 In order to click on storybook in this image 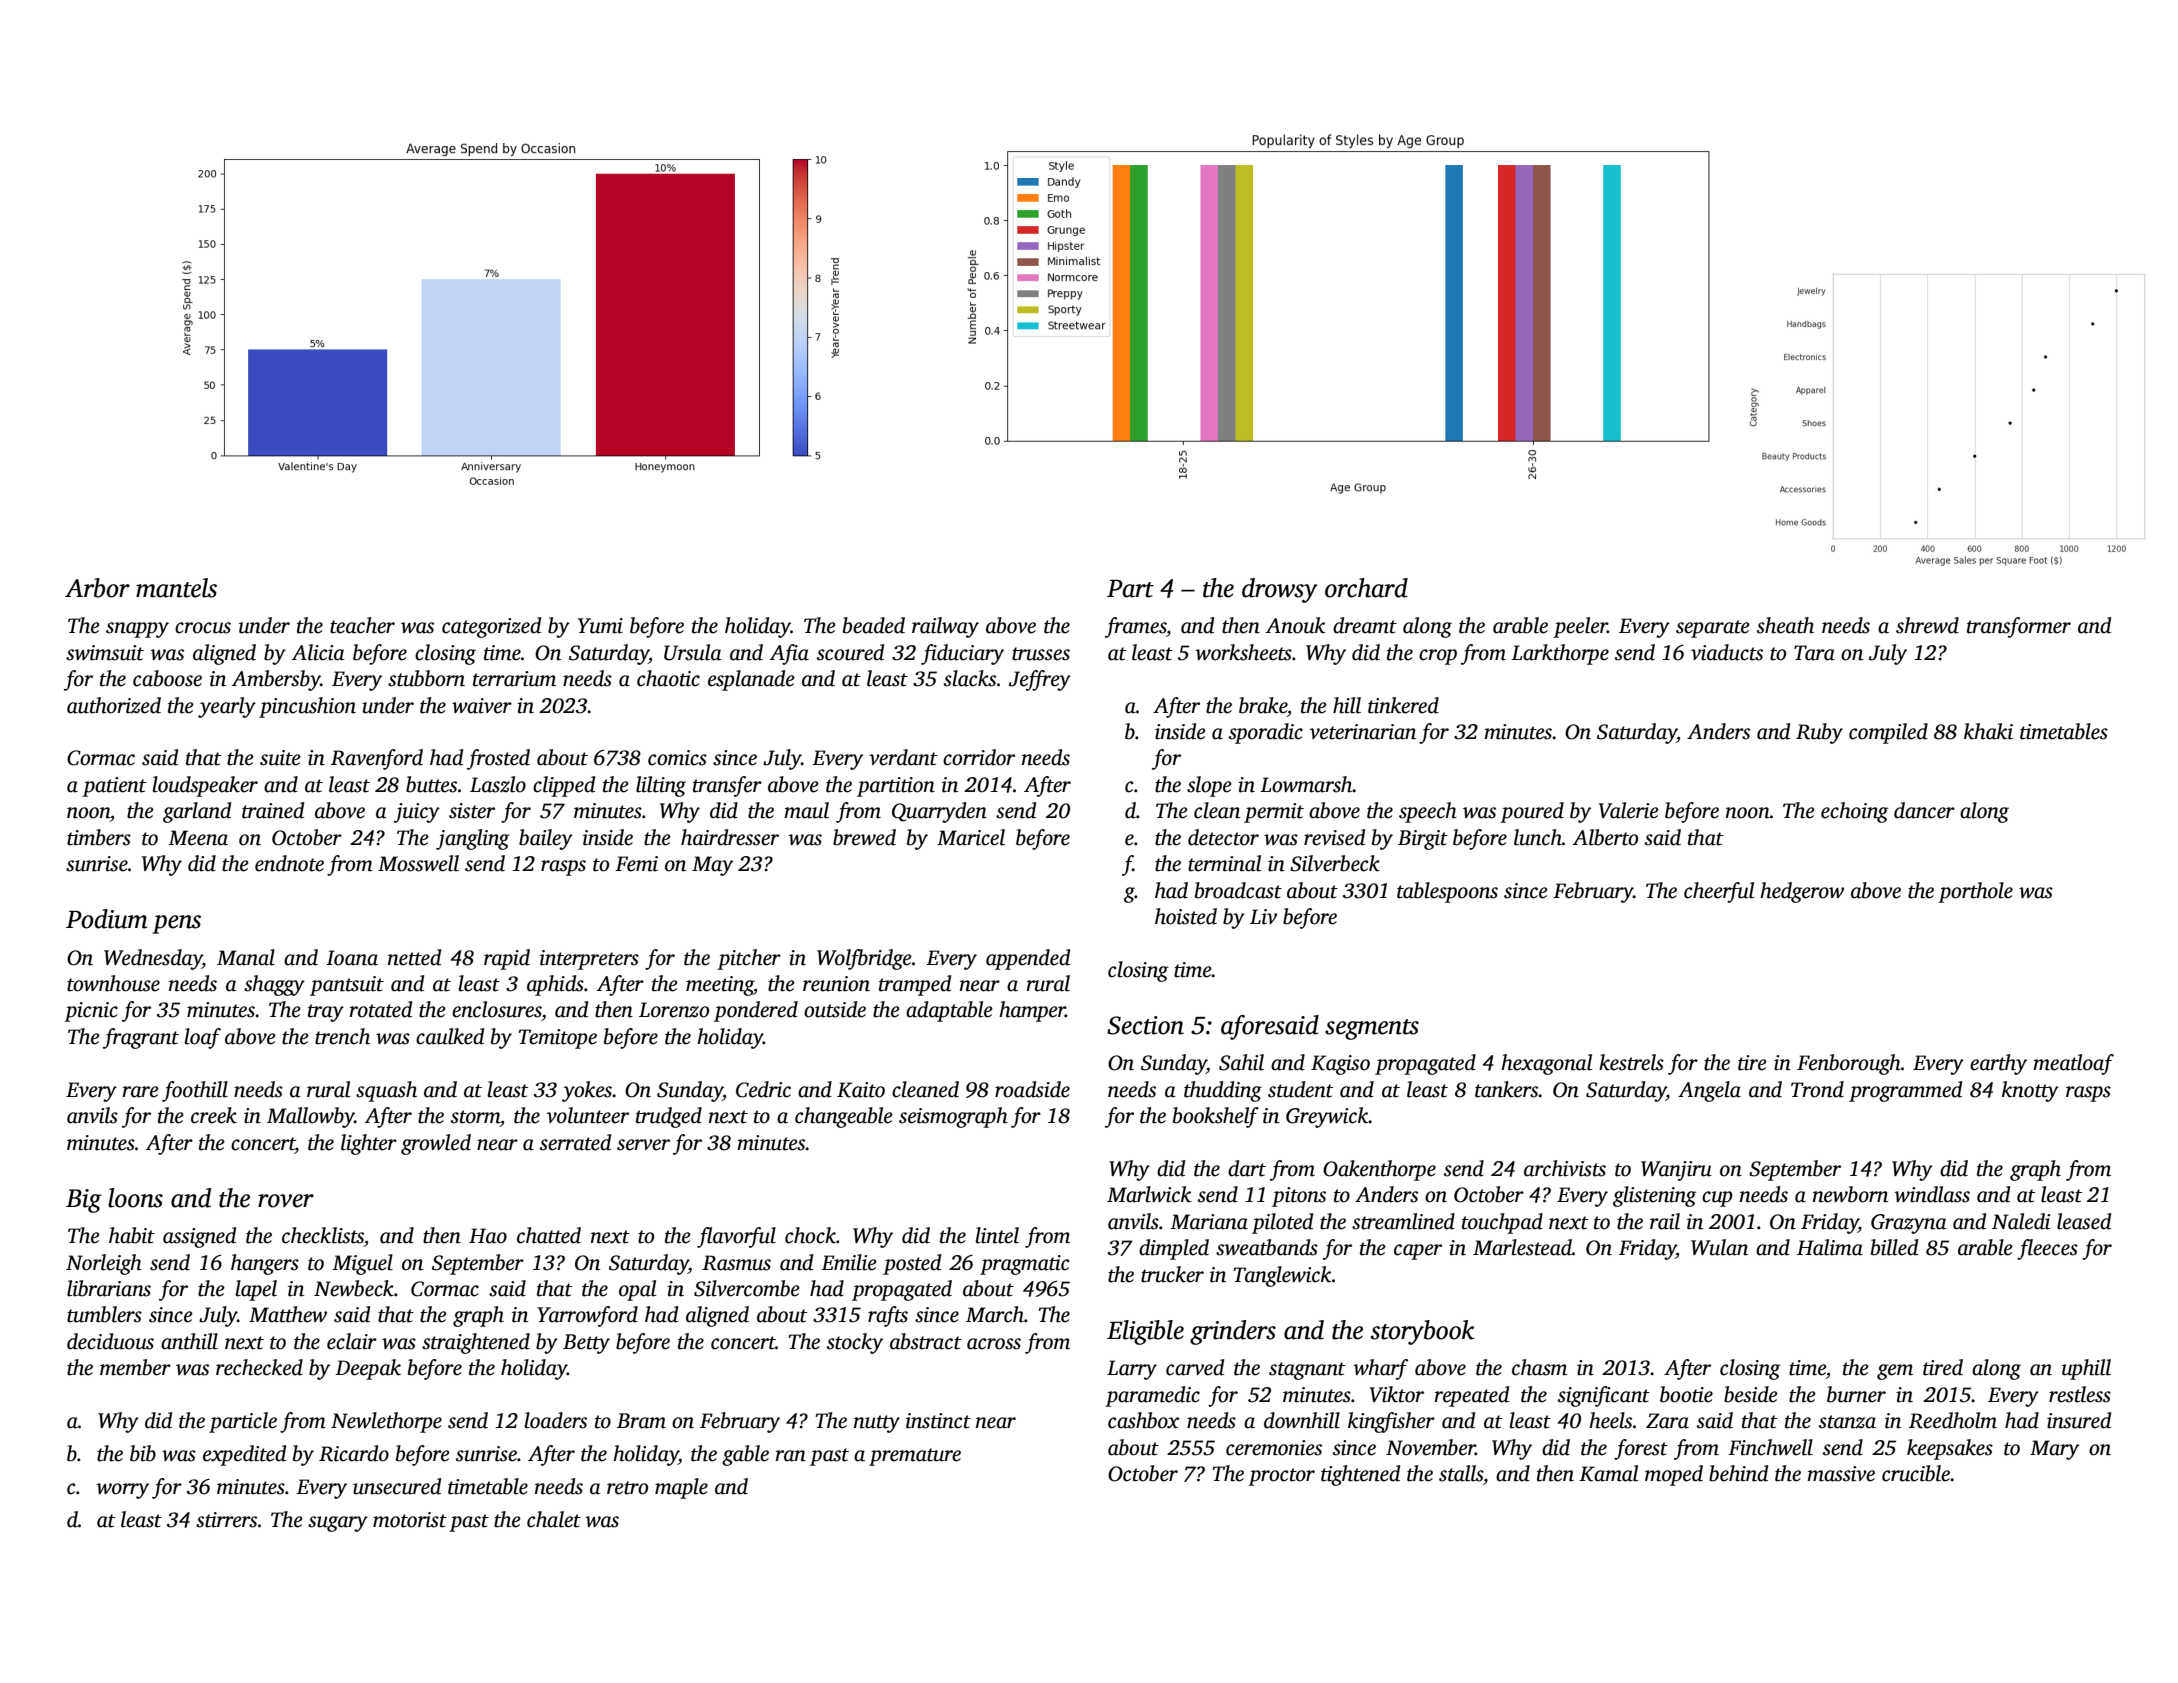, I will do `click(1422, 1332)`.
